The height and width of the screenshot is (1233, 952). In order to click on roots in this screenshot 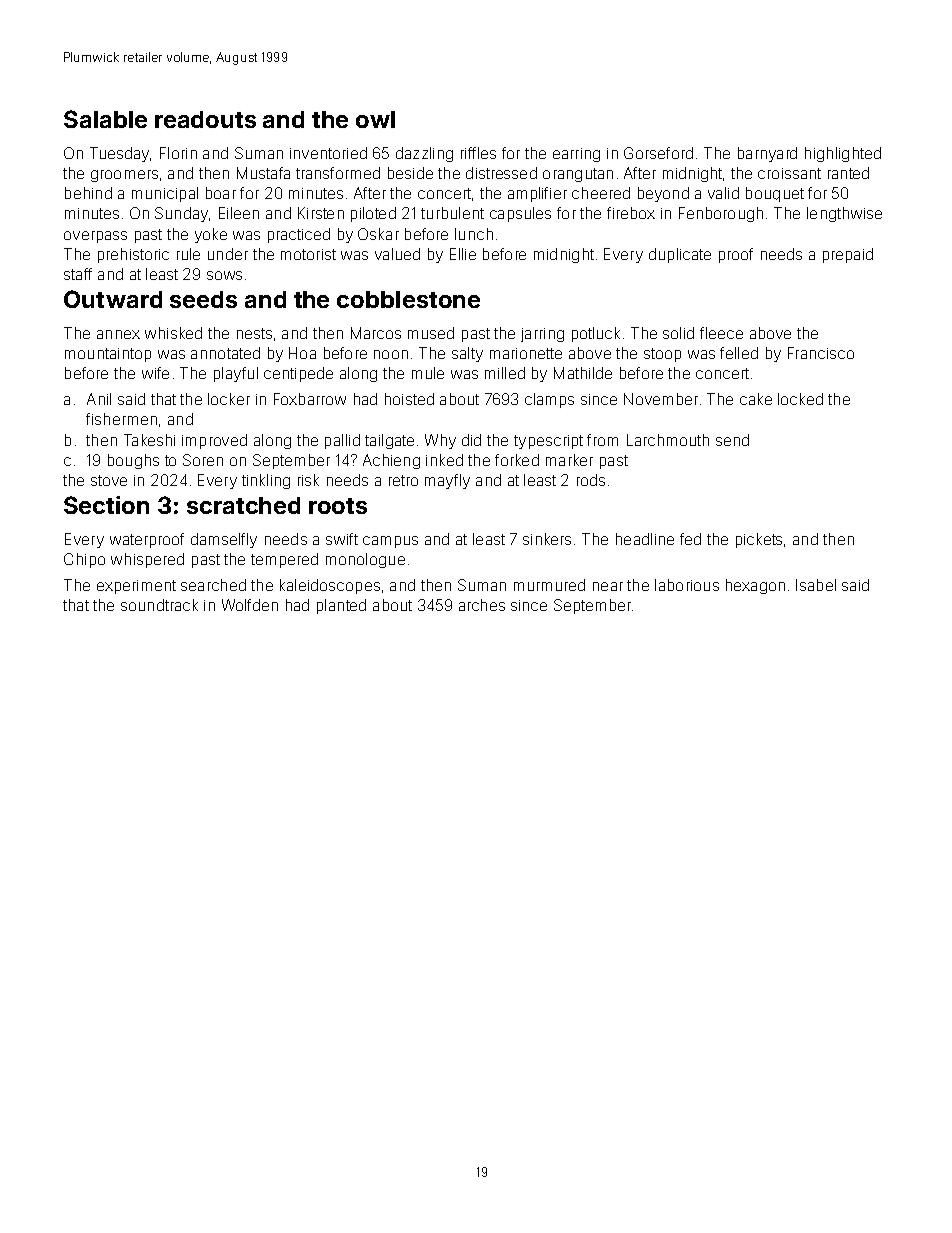, I will do `click(338, 506)`.
